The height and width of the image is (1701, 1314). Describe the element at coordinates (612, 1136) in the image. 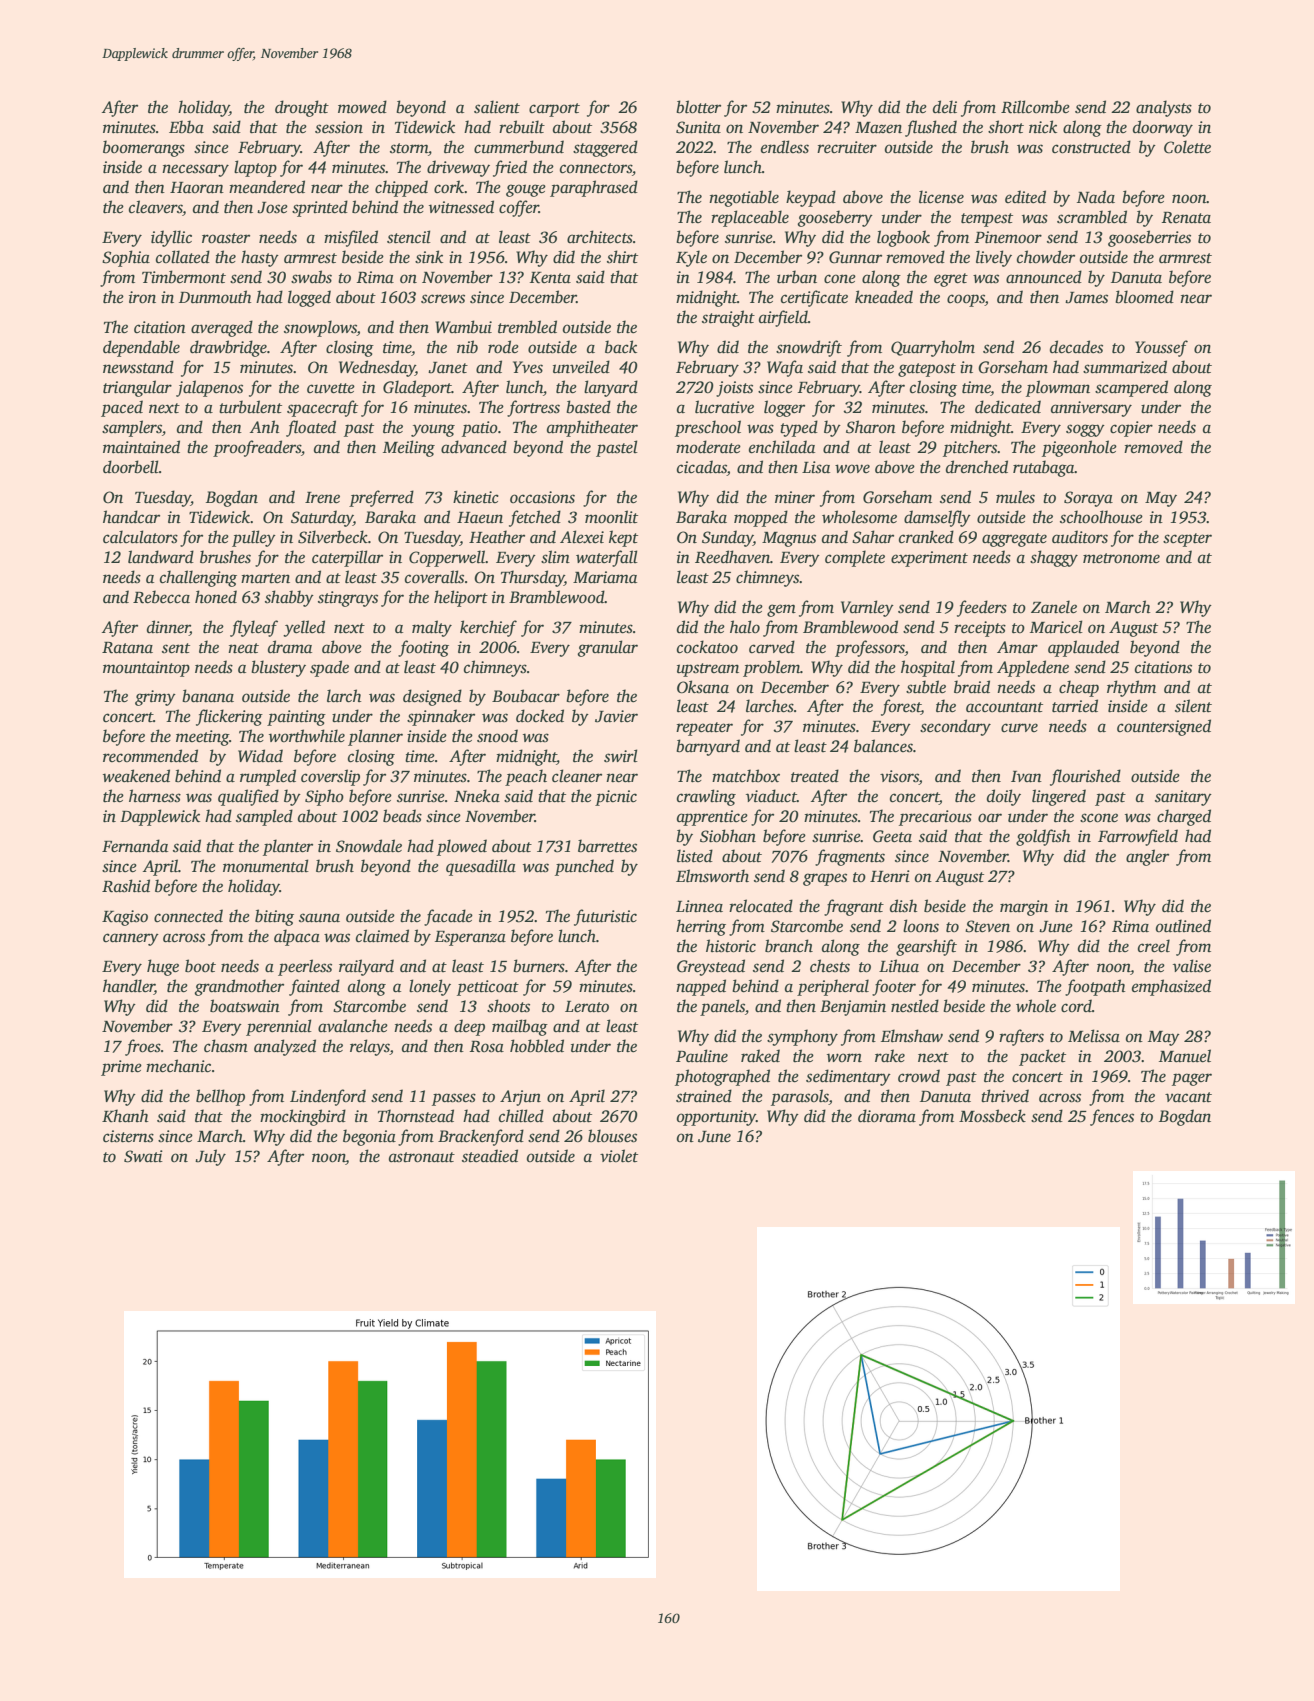

I see `blouses` at that location.
